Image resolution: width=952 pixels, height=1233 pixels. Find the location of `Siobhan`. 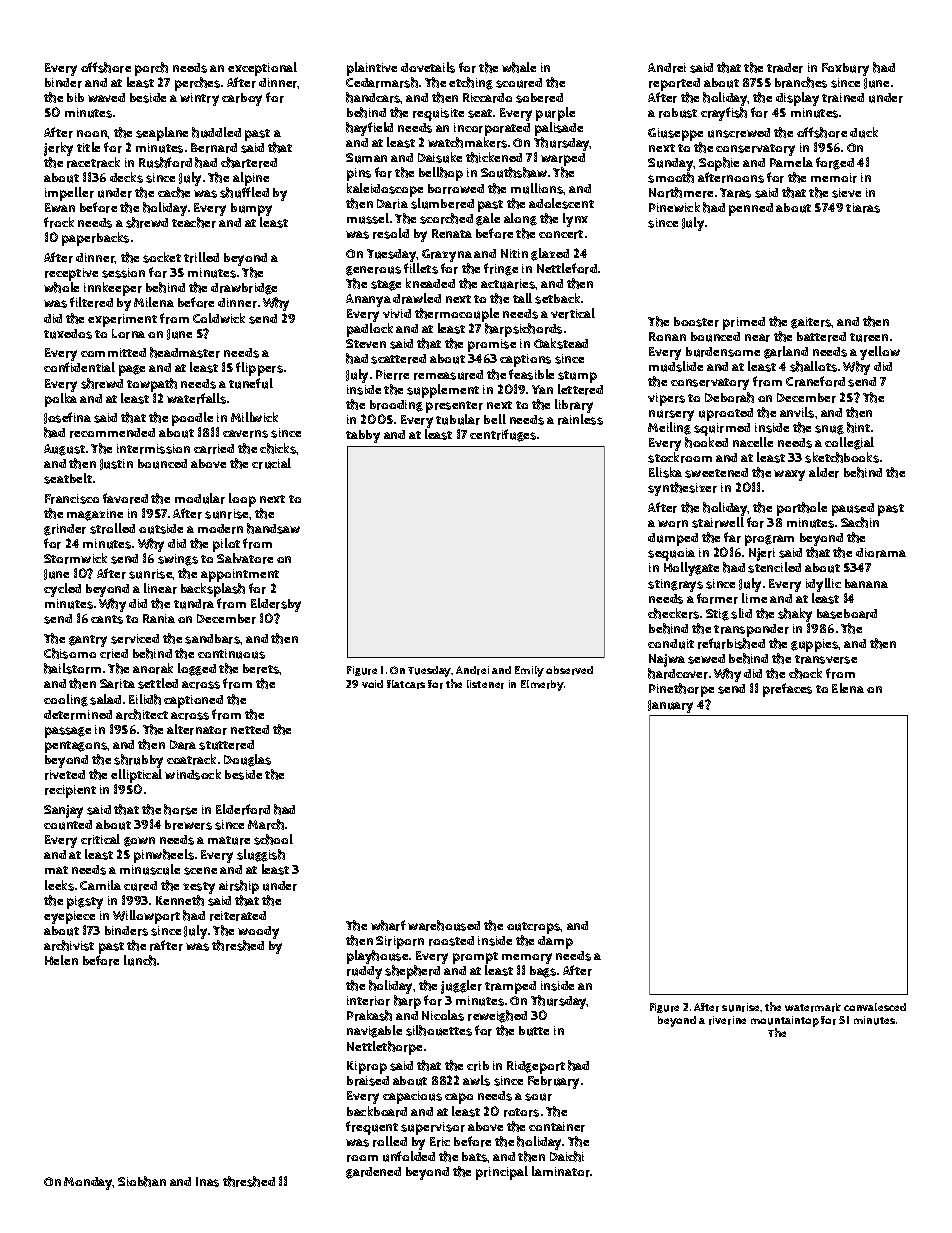

Siobhan is located at coordinates (142, 1181).
